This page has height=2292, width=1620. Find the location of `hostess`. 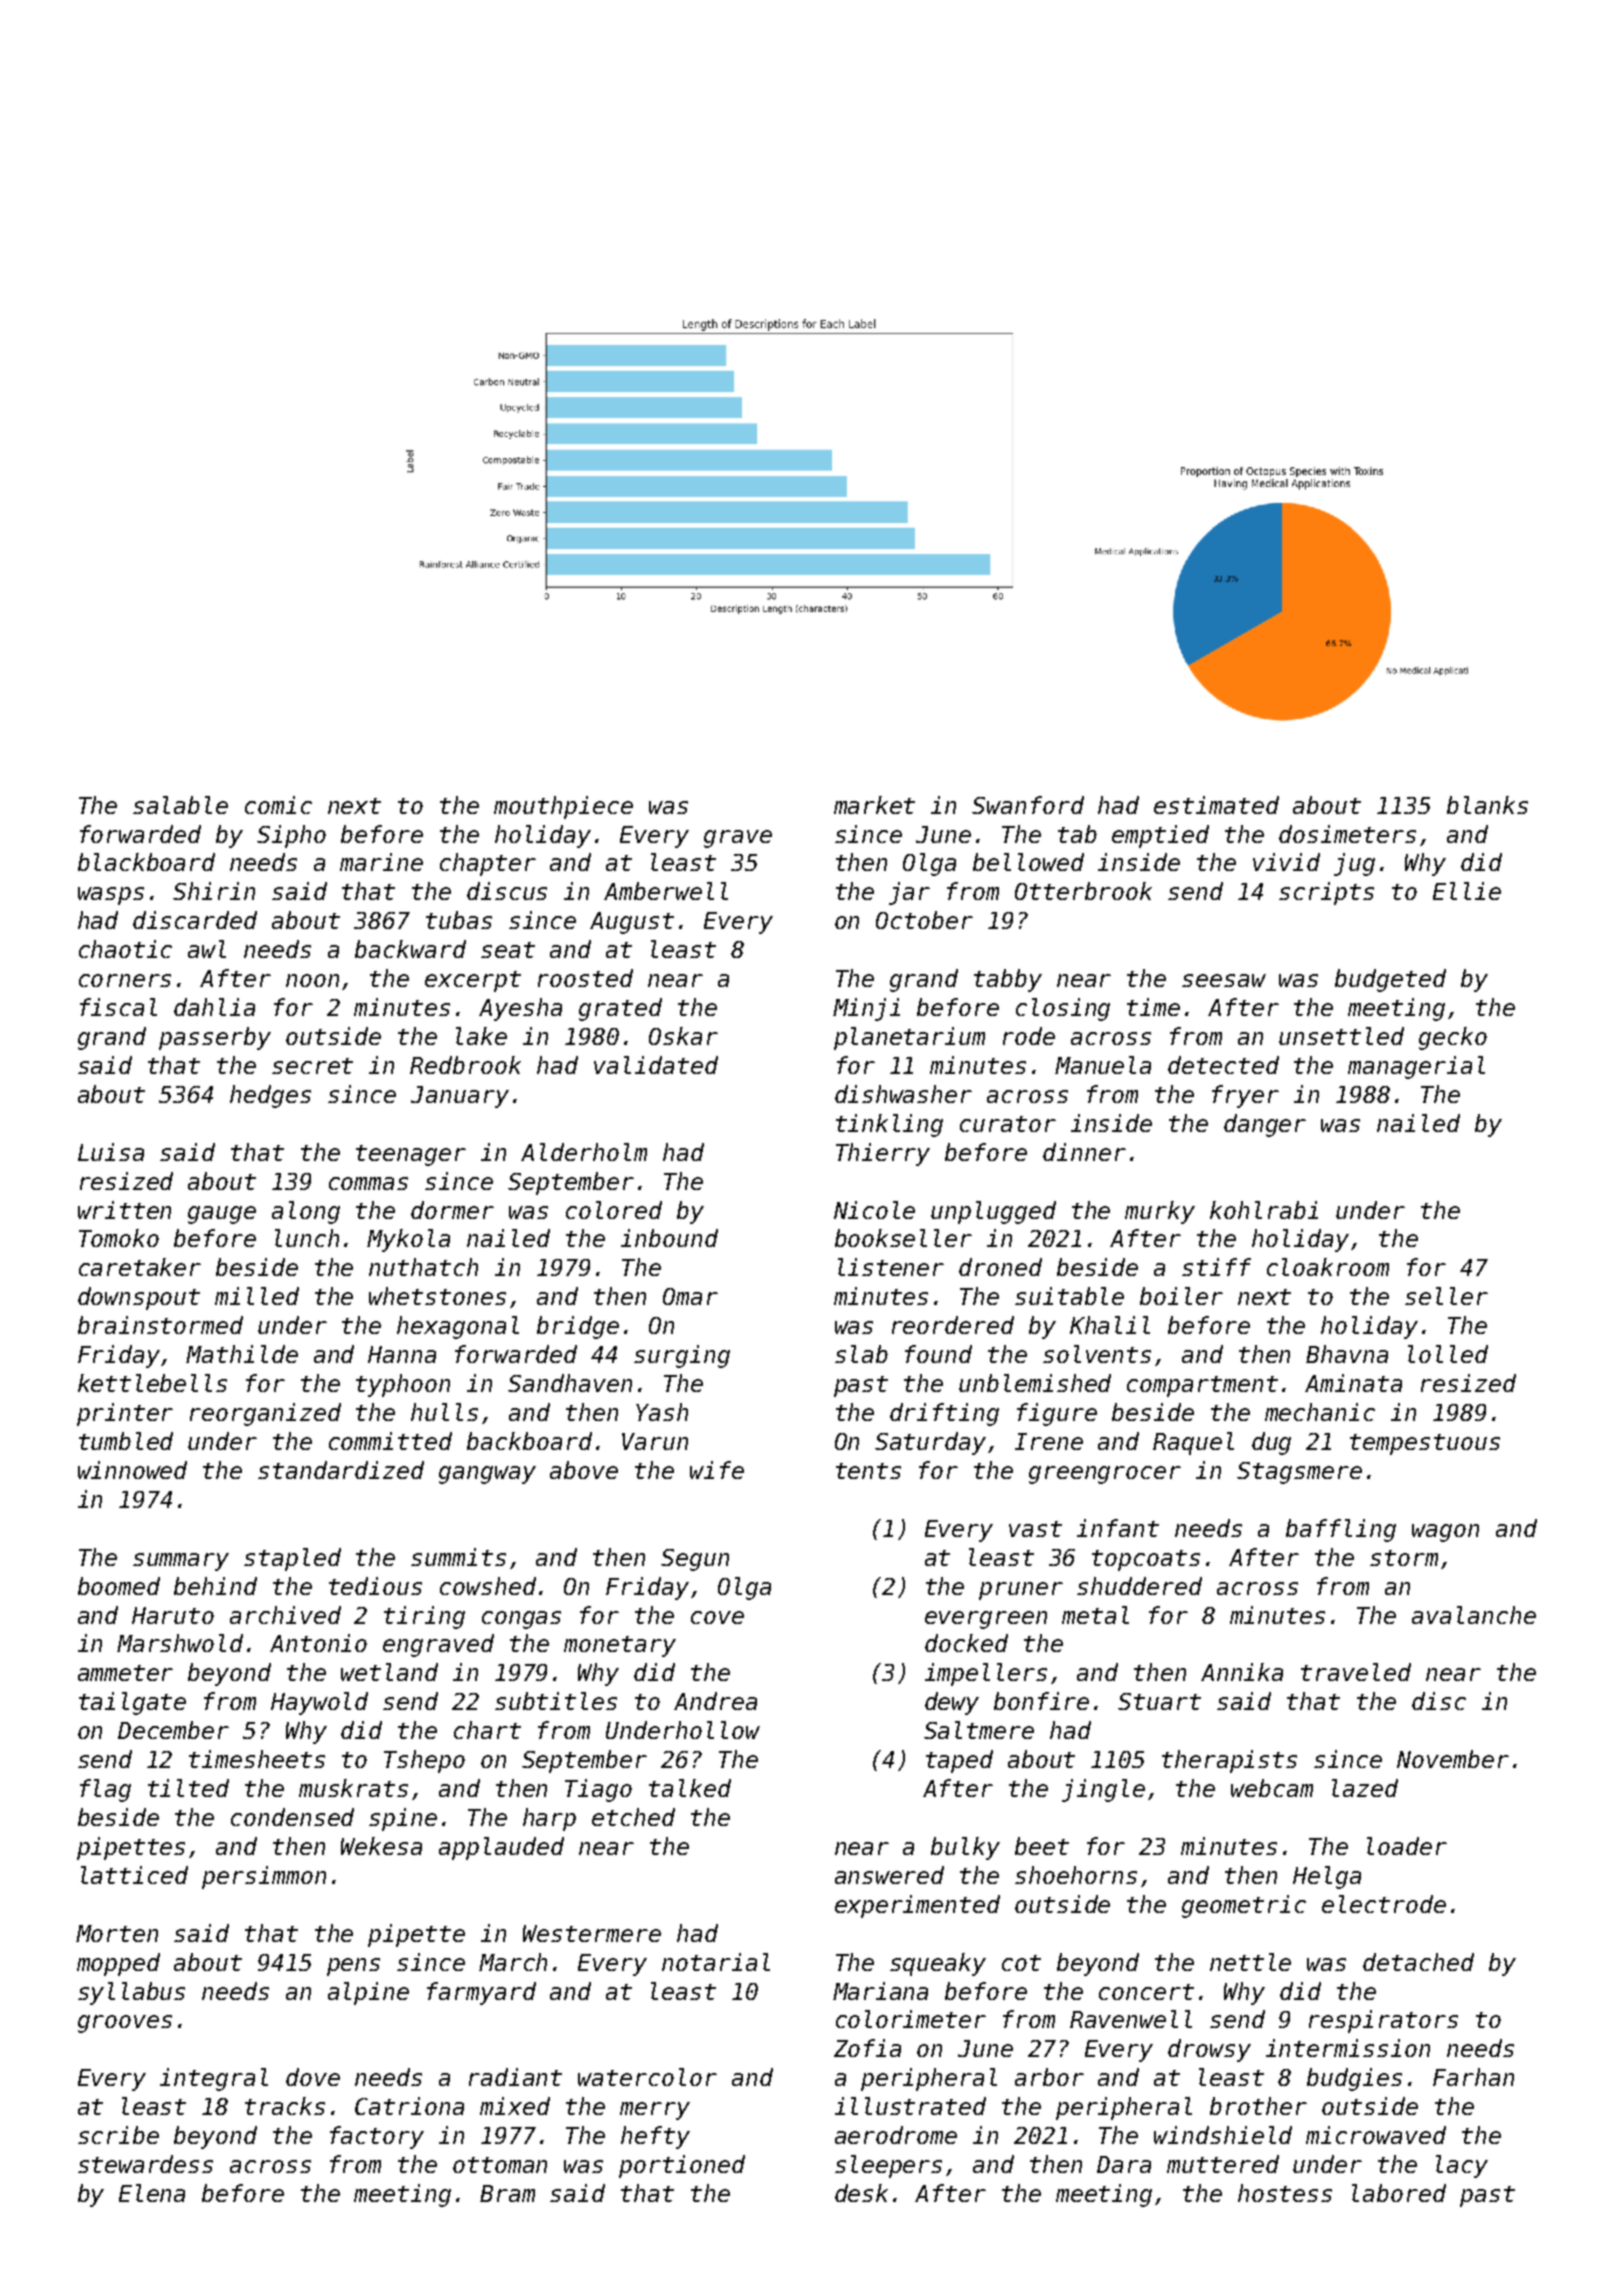

hostess is located at coordinates (1285, 2193).
